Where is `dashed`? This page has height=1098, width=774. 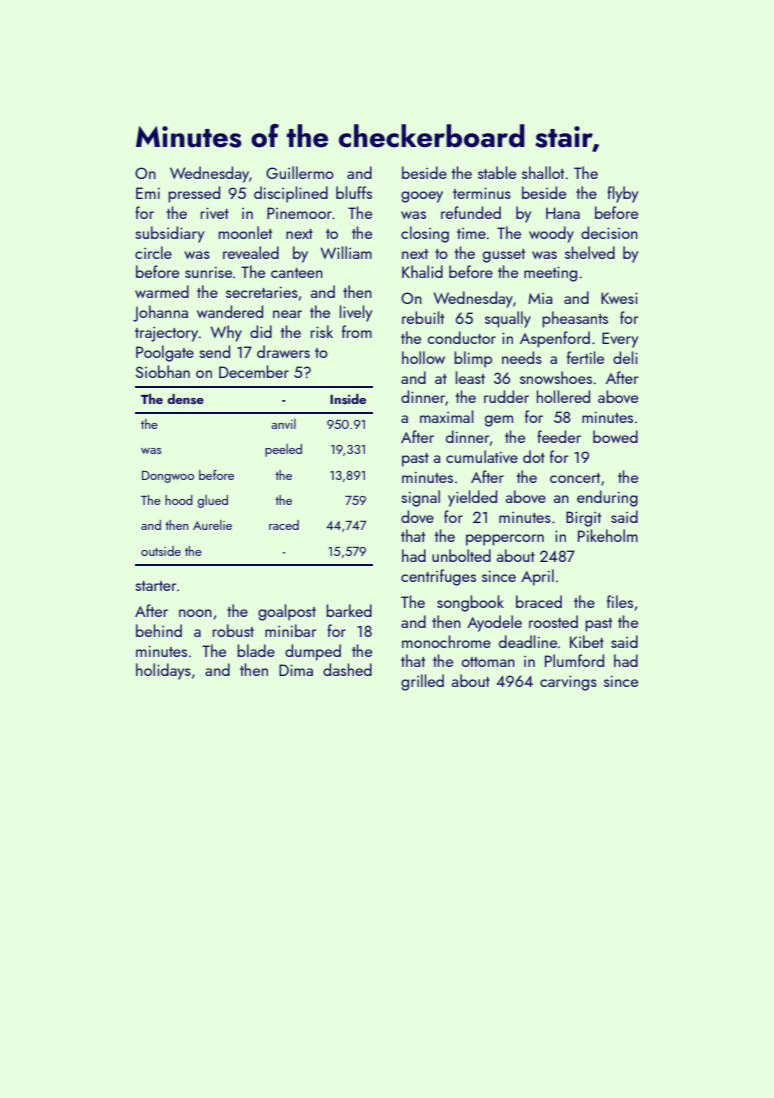
dashed is located at coordinates (347, 669).
